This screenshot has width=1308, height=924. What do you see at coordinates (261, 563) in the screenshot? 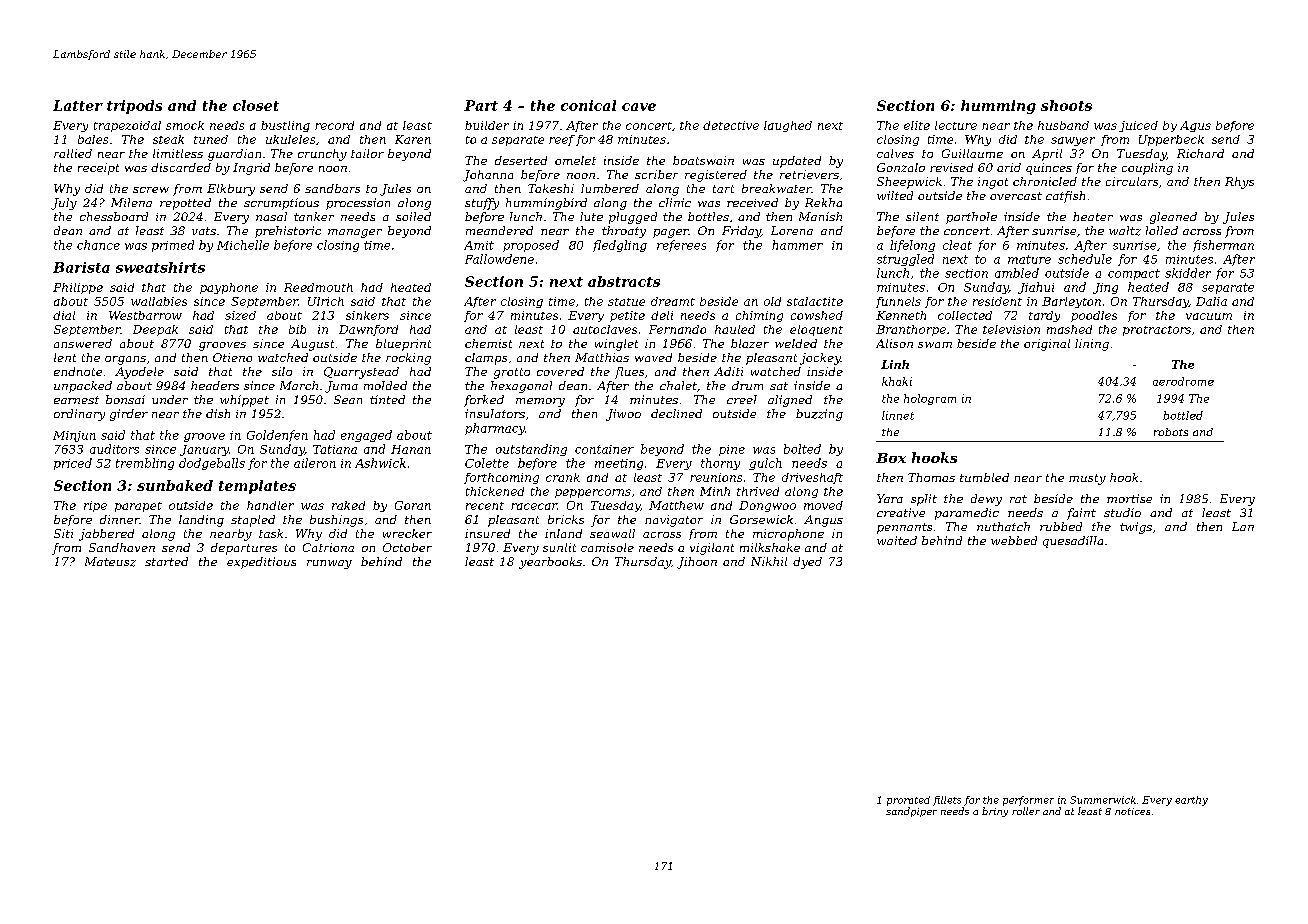
I see `expeditious` at bounding box center [261, 563].
